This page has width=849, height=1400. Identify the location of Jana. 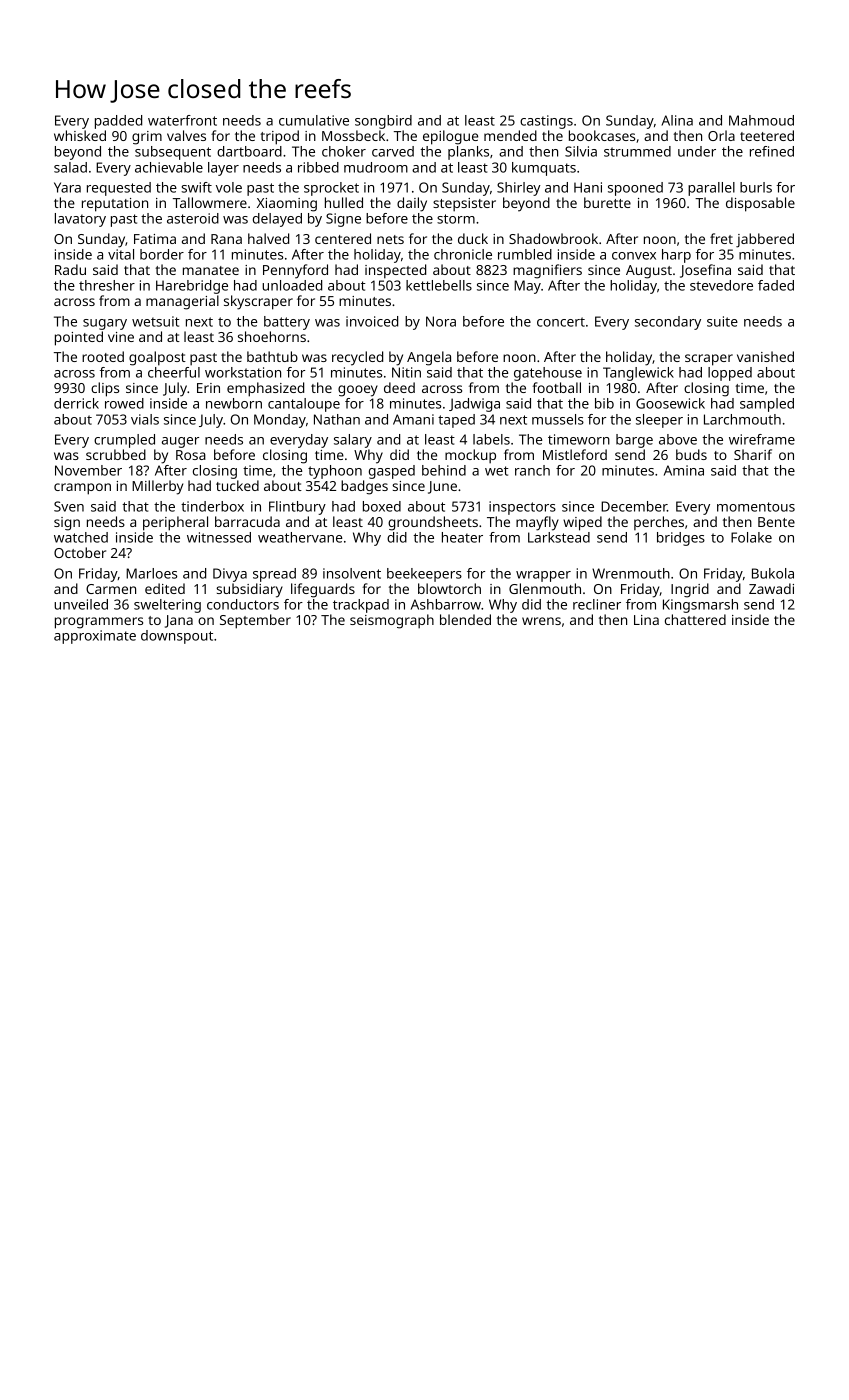
(179, 621).
